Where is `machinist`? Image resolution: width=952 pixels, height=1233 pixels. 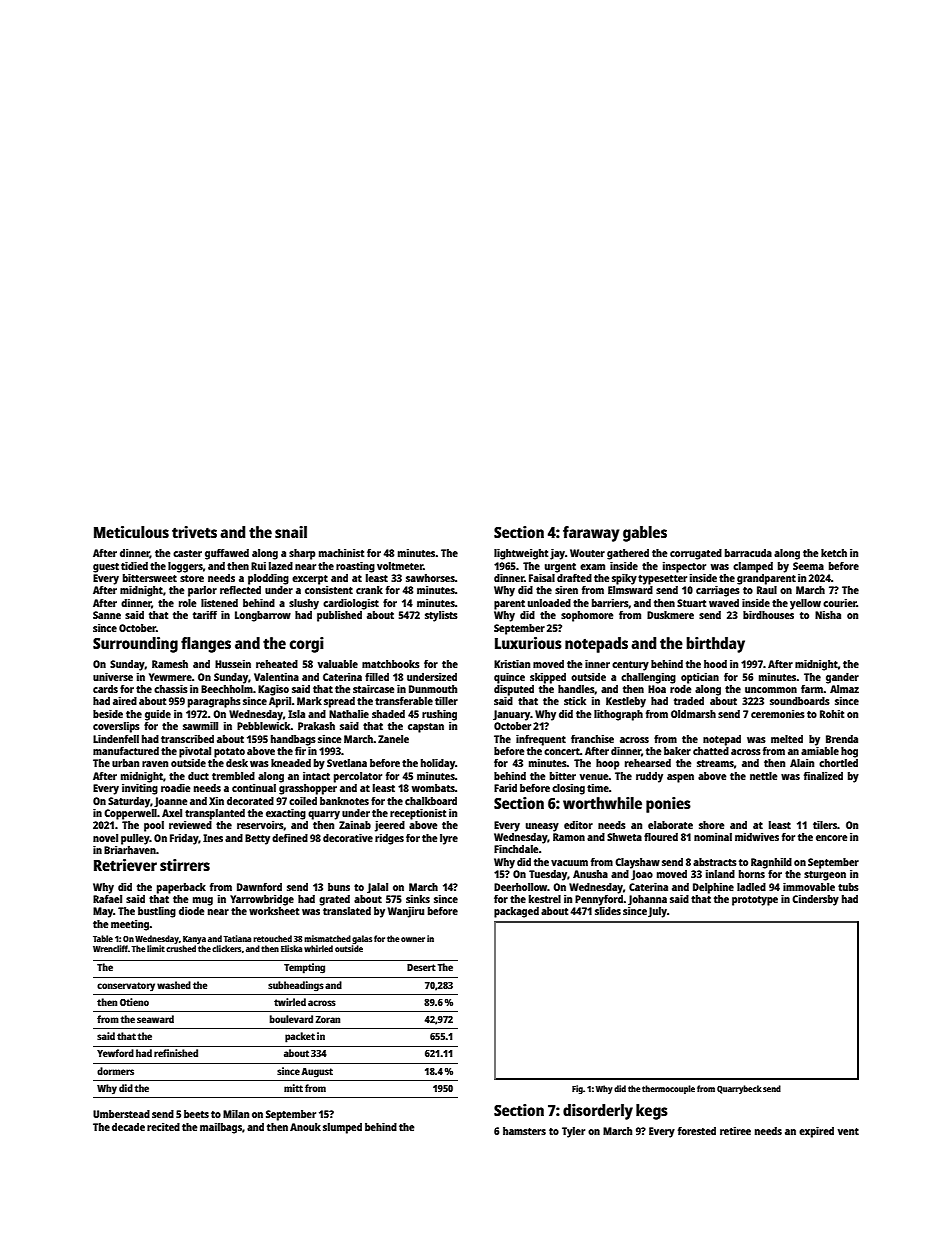 machinist is located at coordinates (341, 553).
